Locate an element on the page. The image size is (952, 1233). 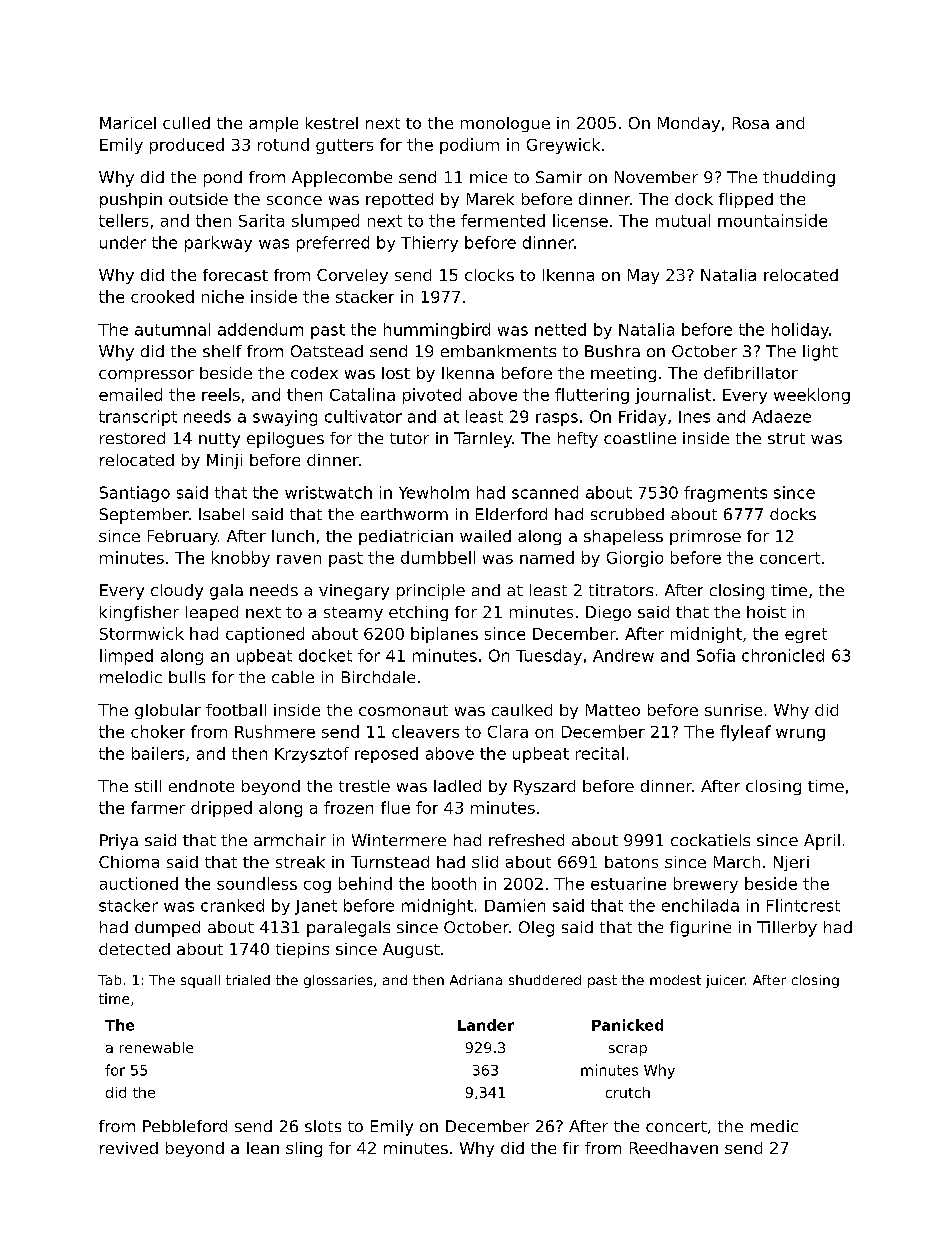
pivoted is located at coordinates (432, 396).
